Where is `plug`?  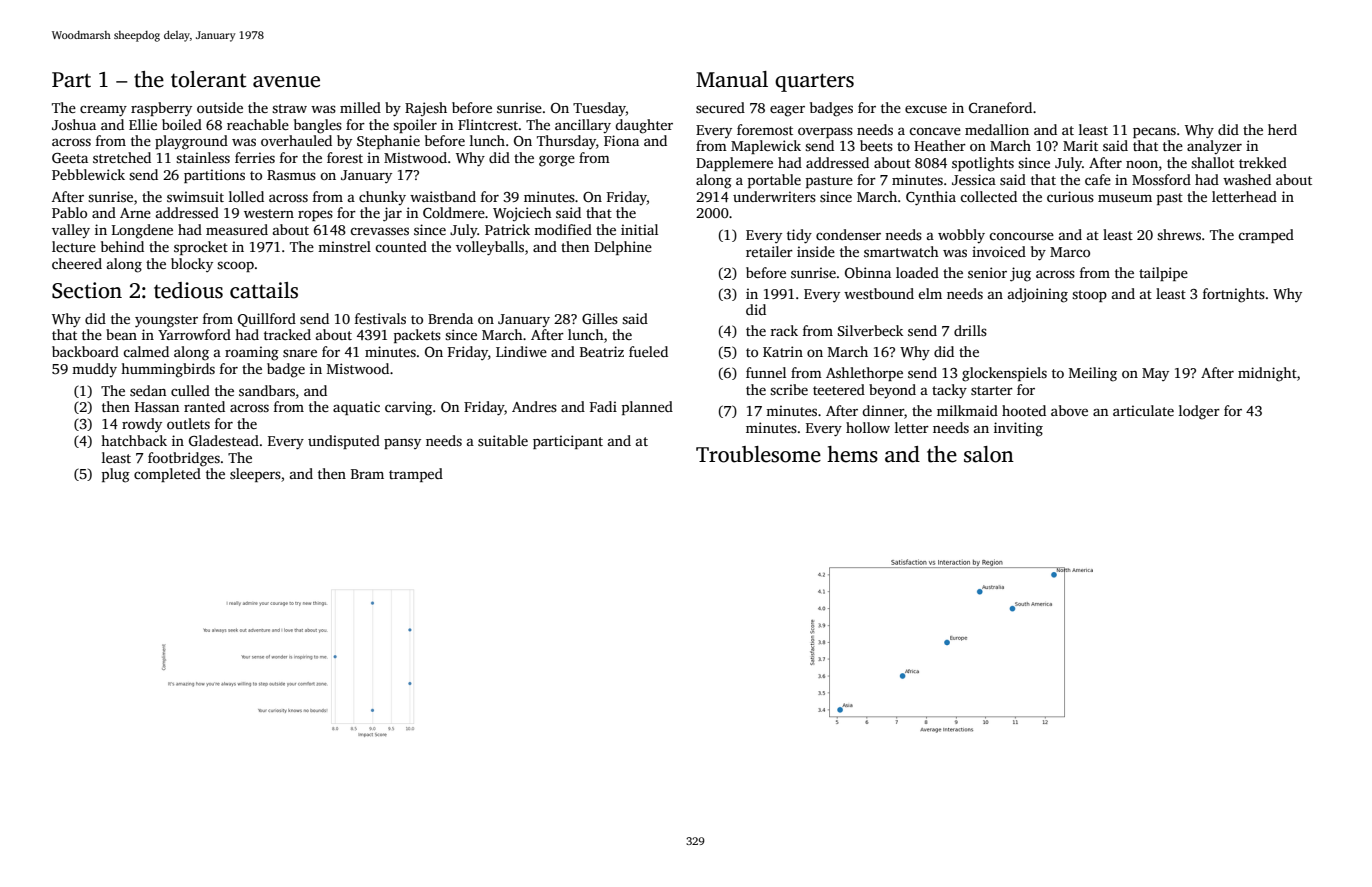 plug is located at coordinates (116, 475).
